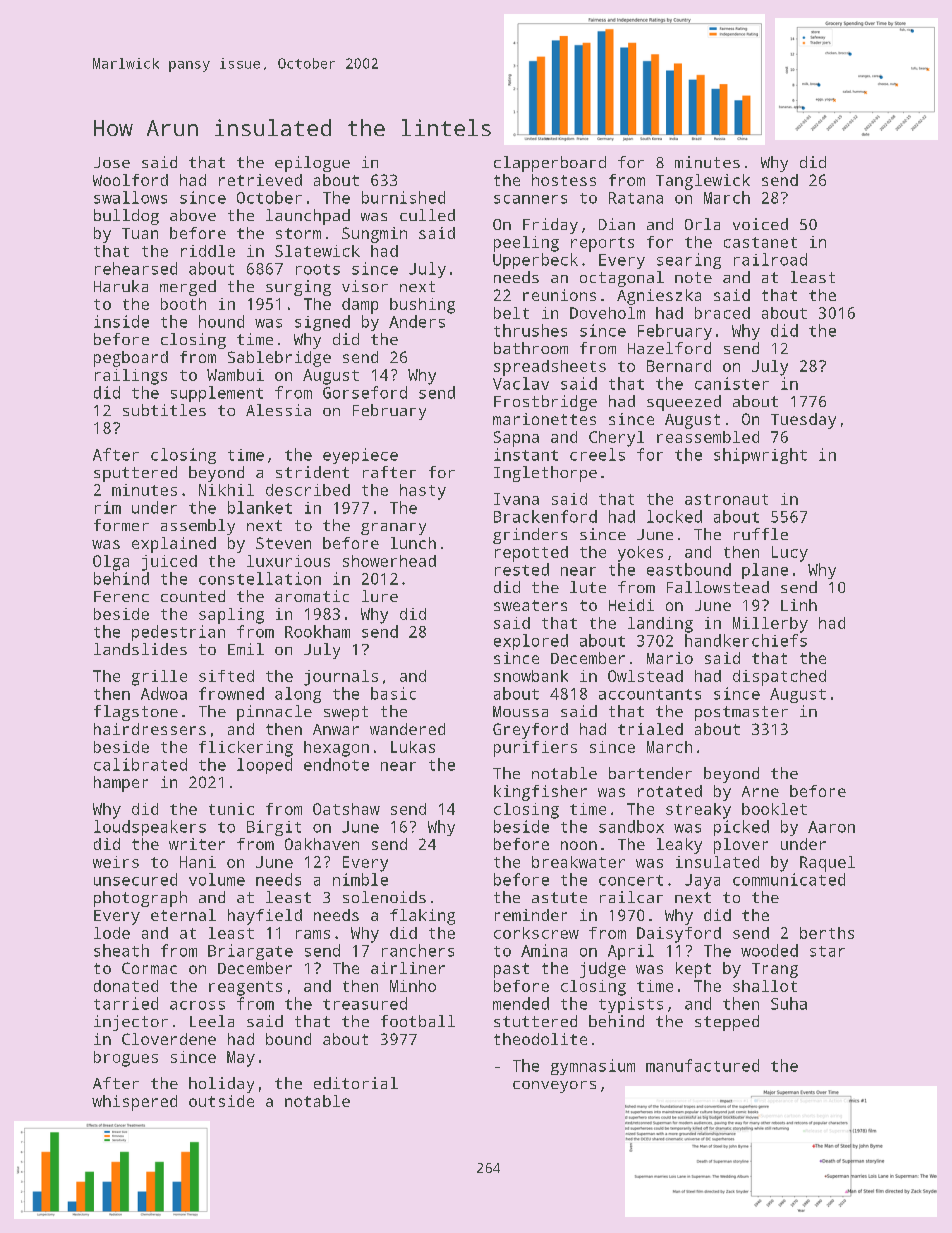 This page has width=952, height=1233. What do you see at coordinates (703, 182) in the page?
I see `Tanglewick` at bounding box center [703, 182].
